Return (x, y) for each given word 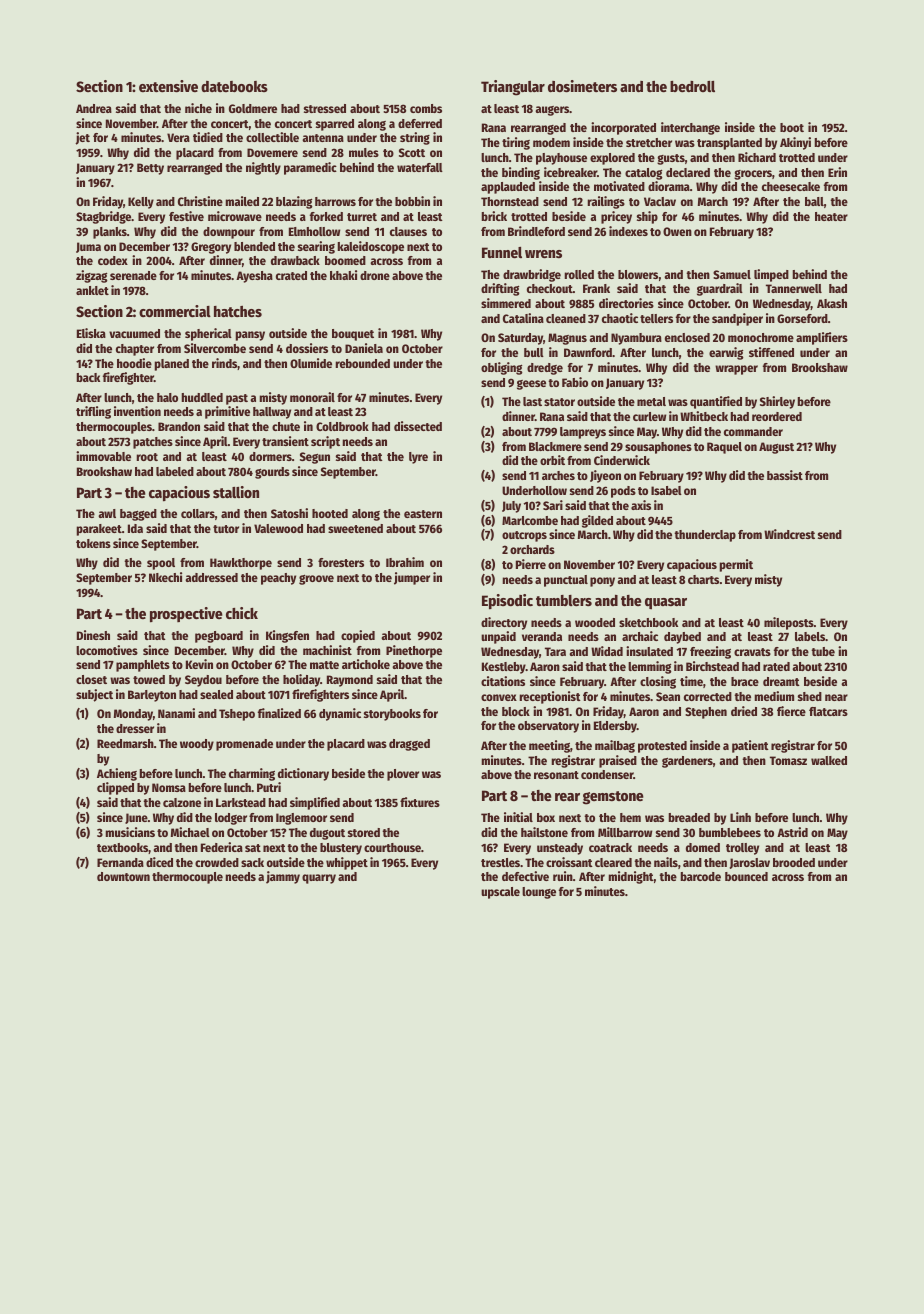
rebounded (363, 363)
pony (602, 582)
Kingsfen (287, 636)
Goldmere (253, 108)
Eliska (91, 333)
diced (159, 862)
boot (792, 127)
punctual (566, 581)
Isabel (666, 490)
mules (364, 152)
